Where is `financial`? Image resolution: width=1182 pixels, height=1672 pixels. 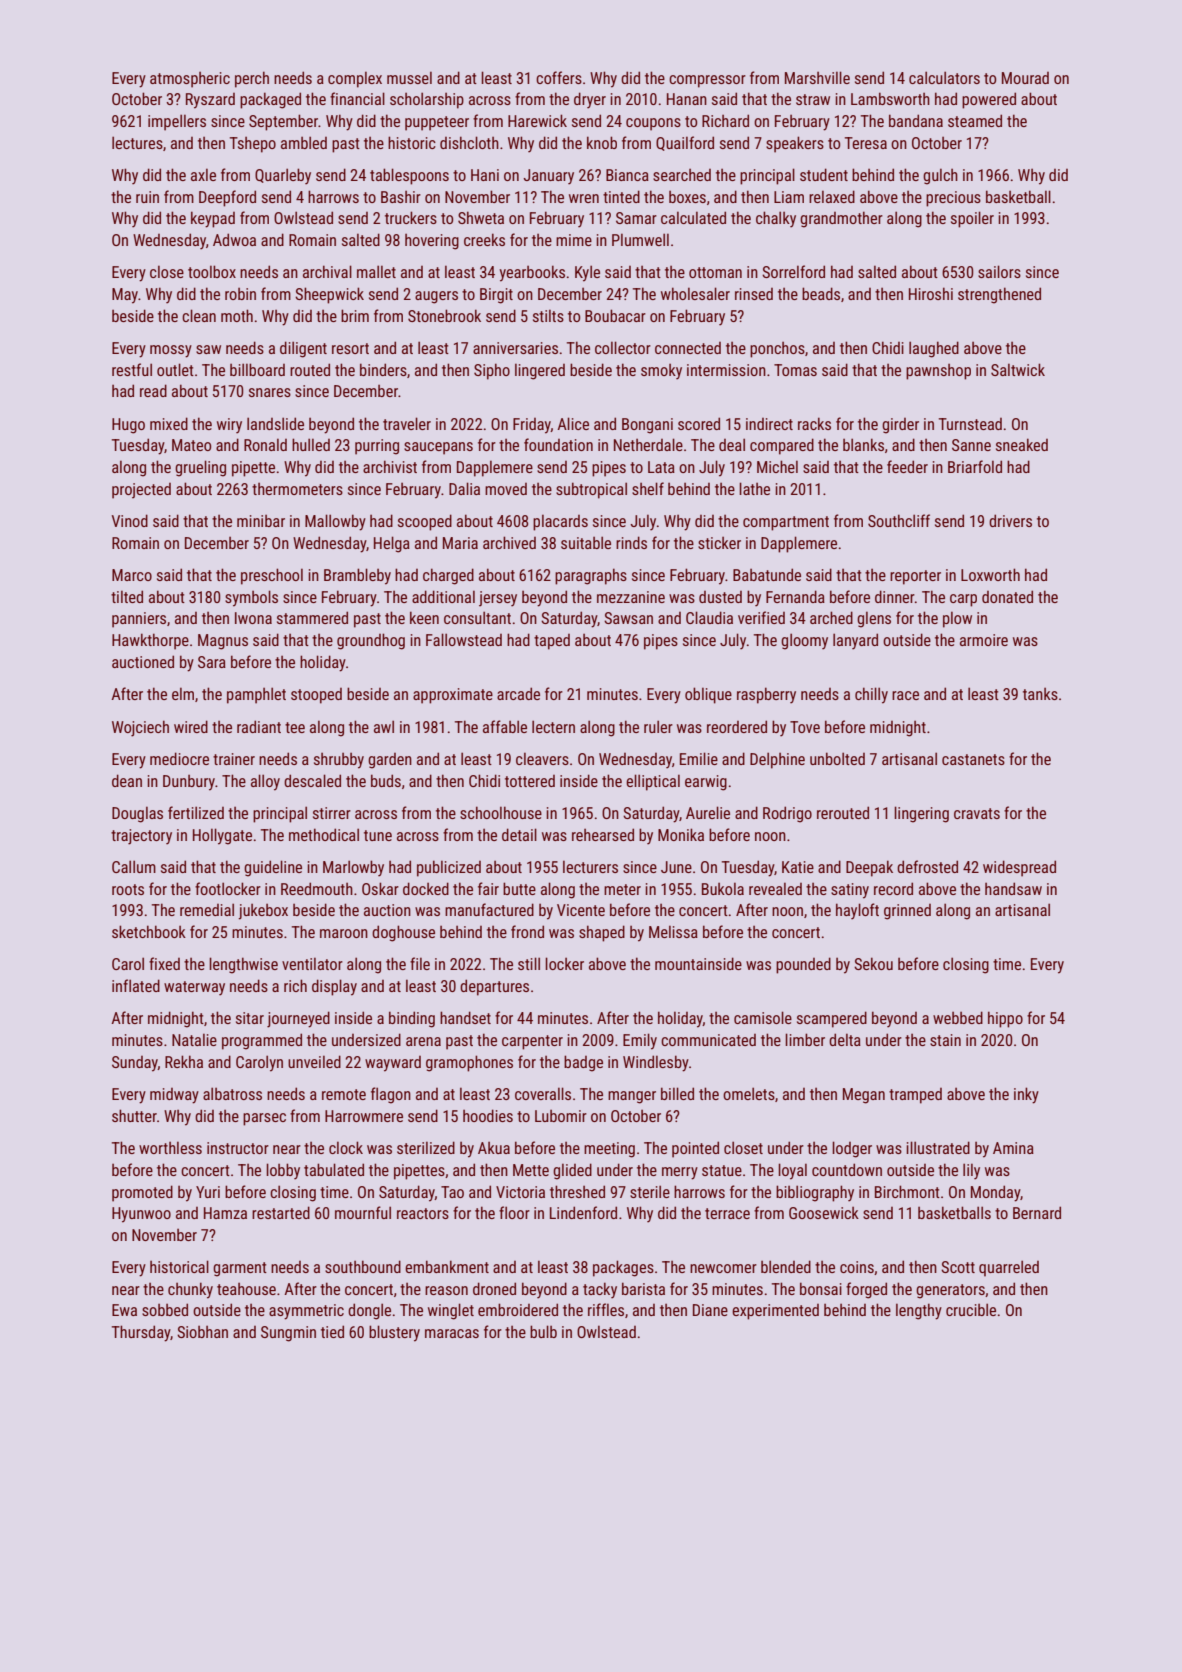
financial is located at coordinates (357, 98).
